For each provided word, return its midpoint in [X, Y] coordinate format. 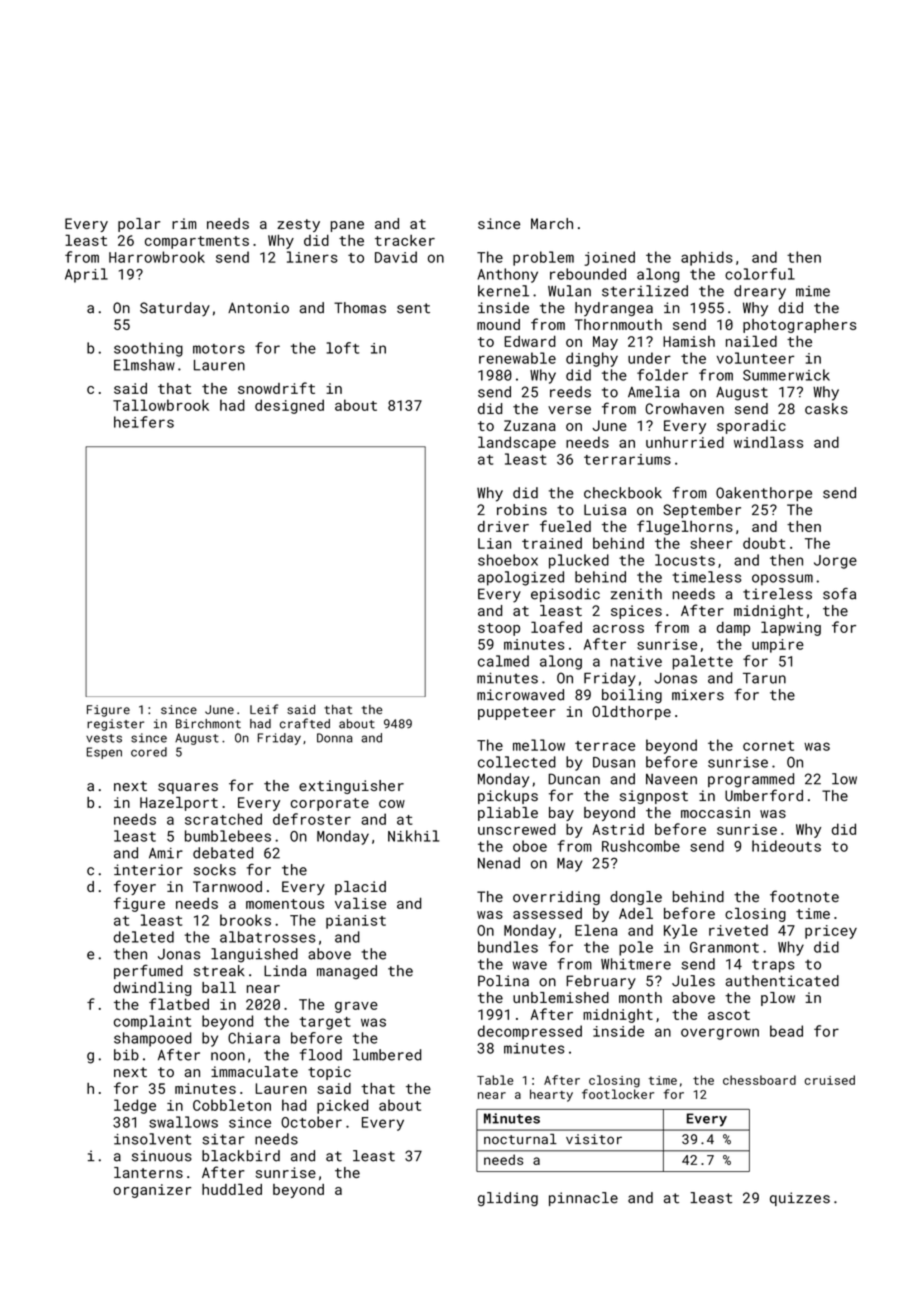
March [552, 223]
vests [104, 738]
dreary [760, 292]
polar [139, 225]
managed [347, 972]
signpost [654, 797]
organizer [152, 1191]
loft [342, 348]
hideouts [786, 846]
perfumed [148, 971]
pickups [508, 797]
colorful [760, 274]
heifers [144, 422]
